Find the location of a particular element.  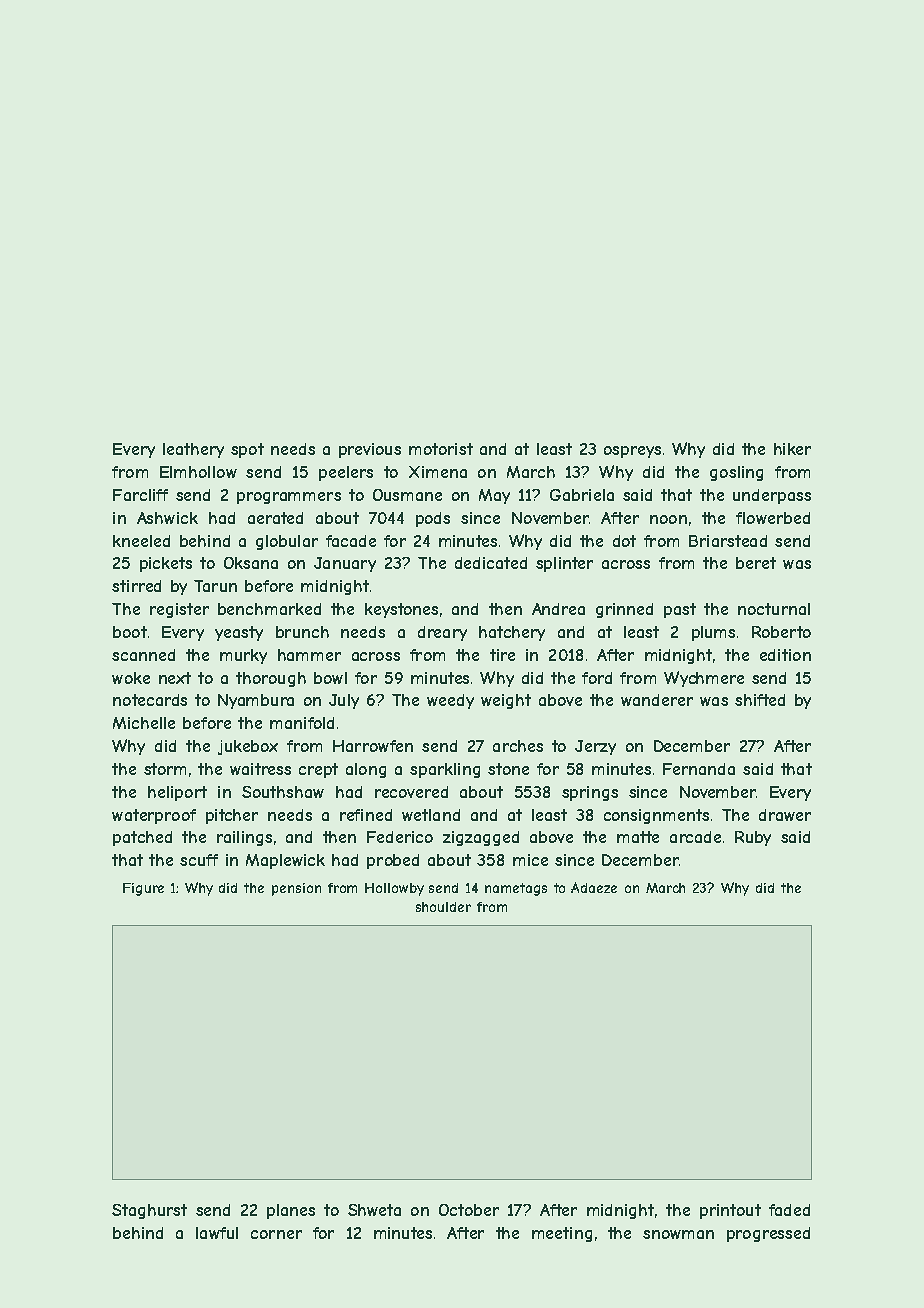

Nyambura is located at coordinates (256, 701).
